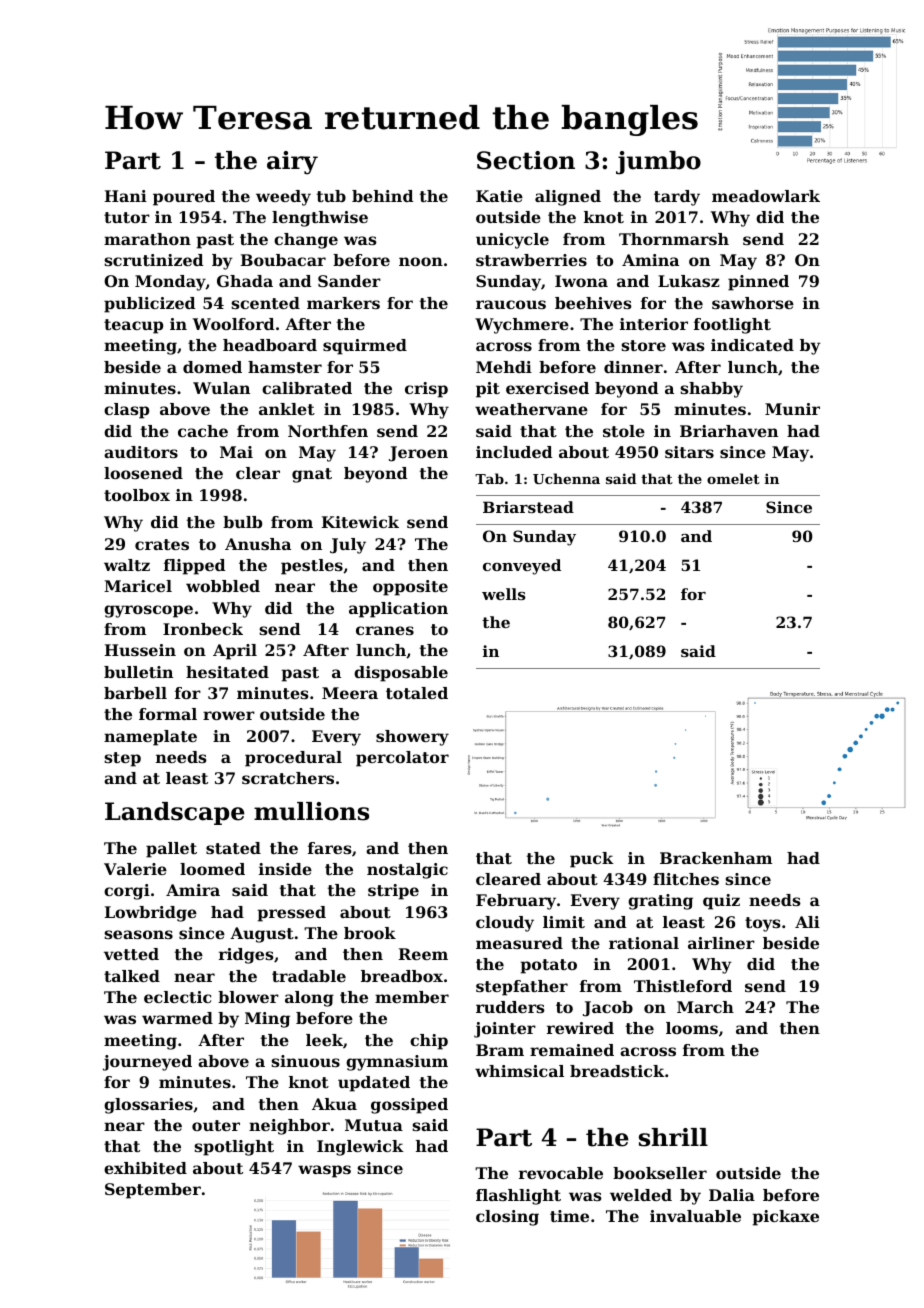 The width and height of the image is (924, 1308). Describe the element at coordinates (674, 239) in the image. I see `Thornmarsh` at that location.
